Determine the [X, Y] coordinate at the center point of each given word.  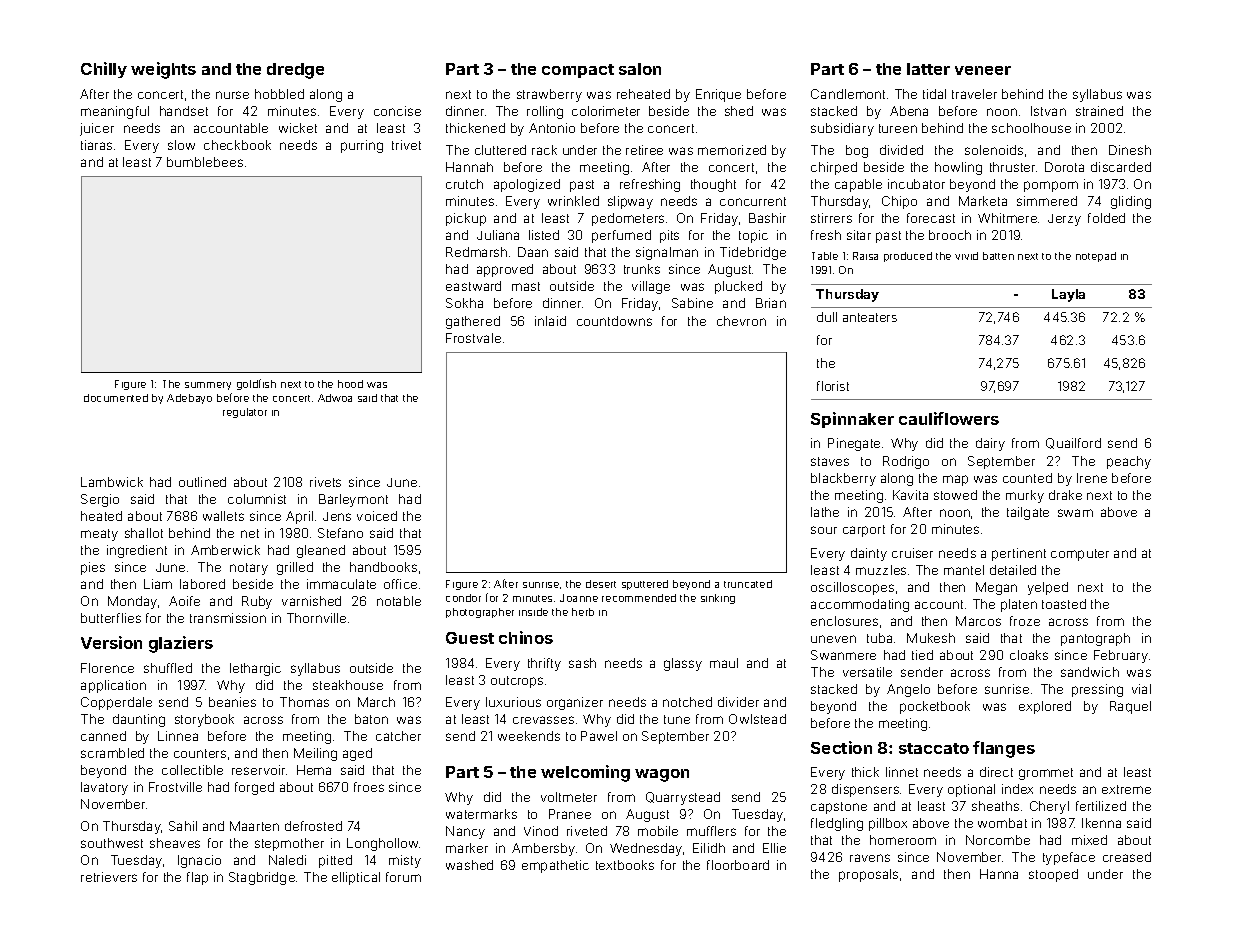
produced [908, 257]
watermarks [481, 814]
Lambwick [112, 482]
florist [833, 386]
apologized [527, 185]
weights [163, 70]
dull [827, 317]
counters [200, 753]
